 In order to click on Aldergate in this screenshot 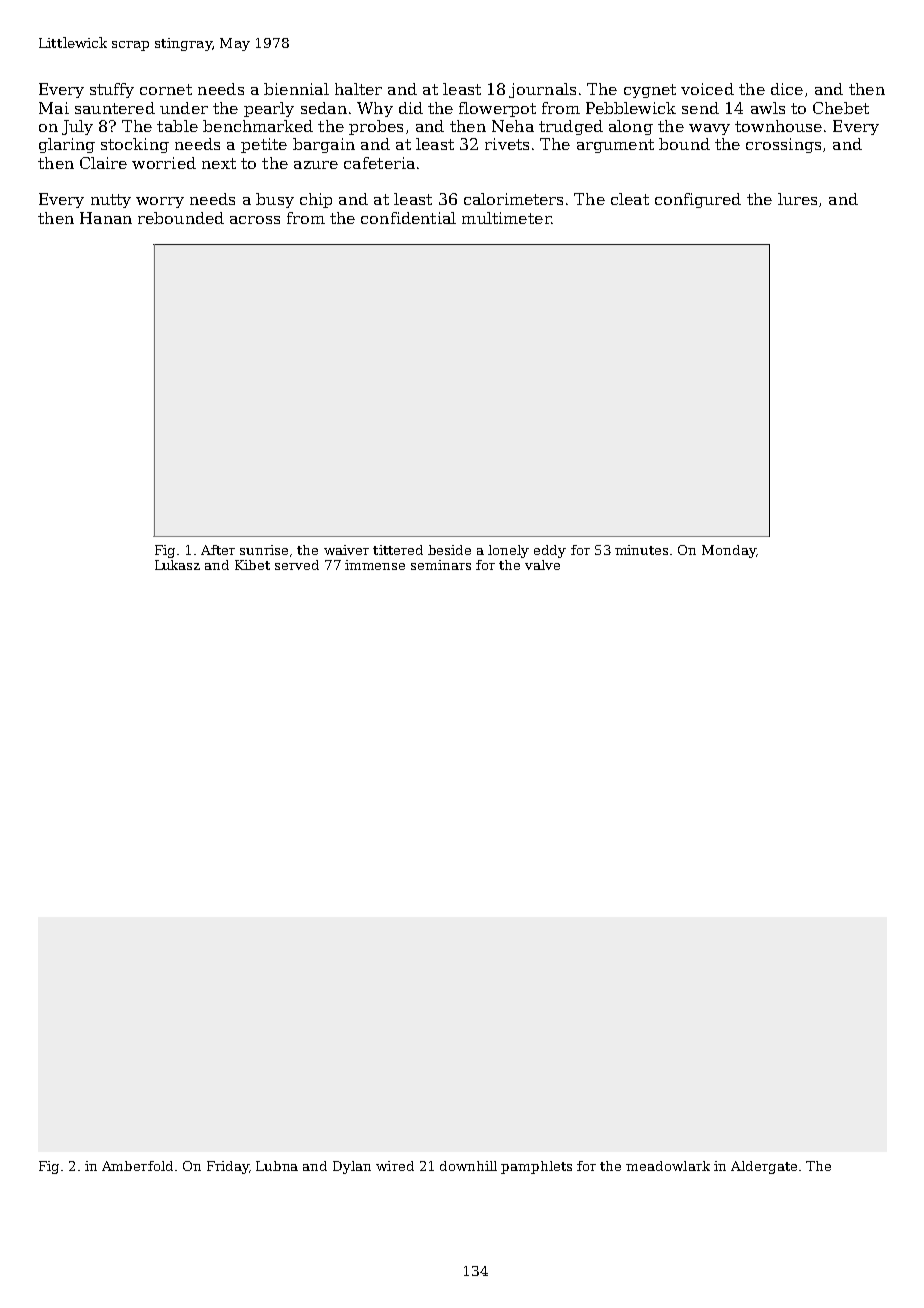, I will do `click(764, 1167)`.
